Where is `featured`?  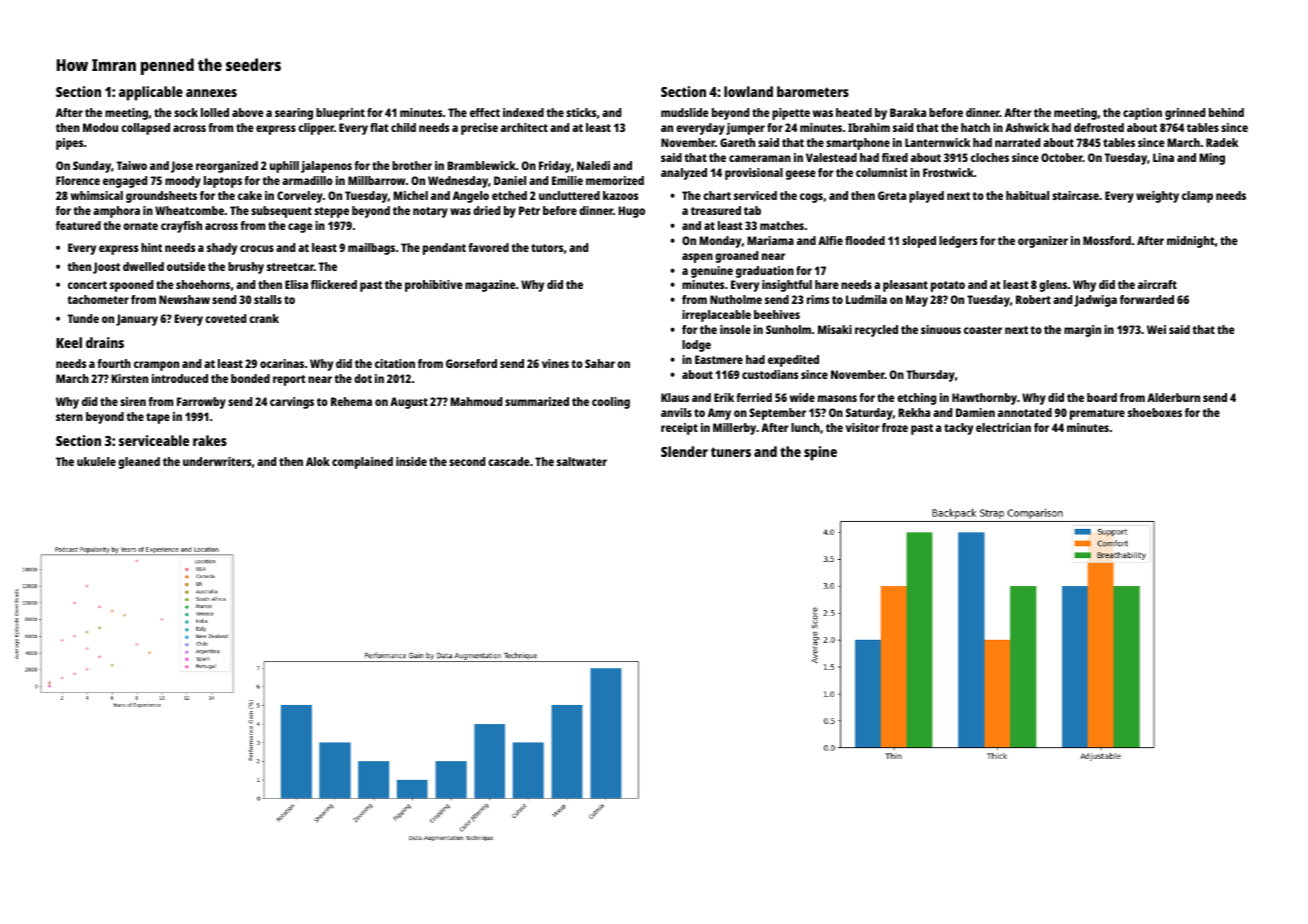 featured is located at coordinates (78, 225).
